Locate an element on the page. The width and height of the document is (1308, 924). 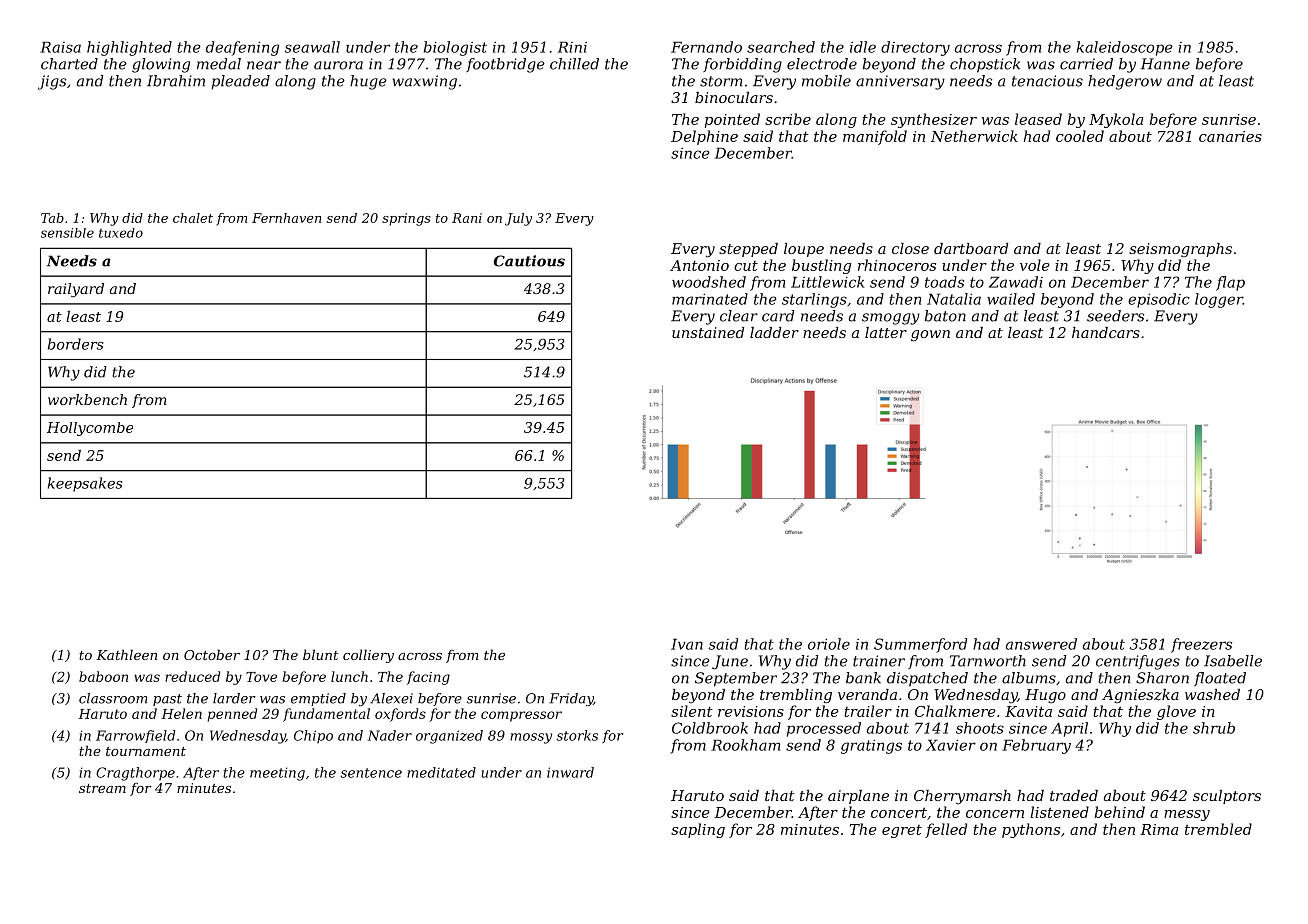
Ibrahim is located at coordinates (176, 81).
